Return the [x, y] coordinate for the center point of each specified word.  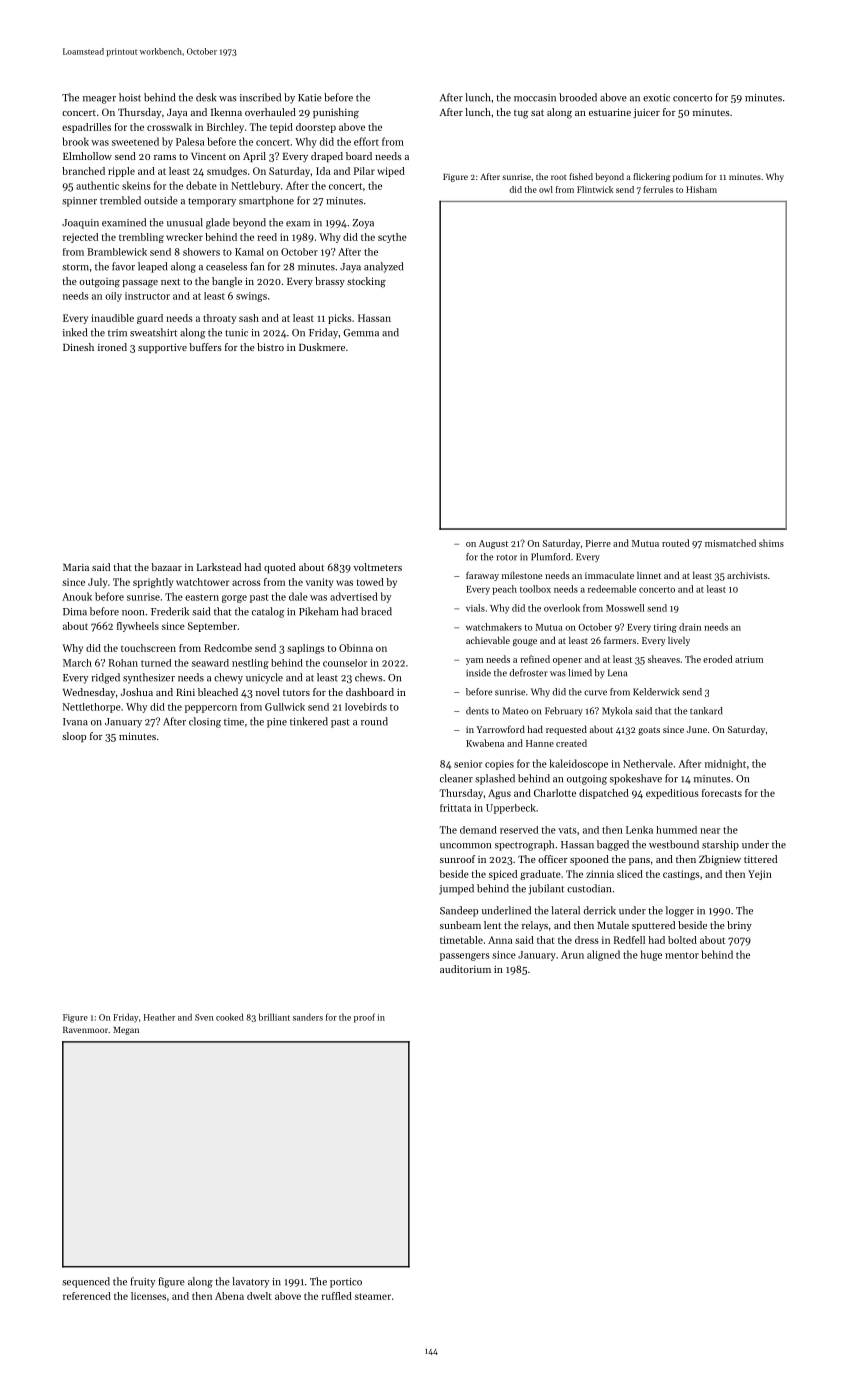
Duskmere [322, 347]
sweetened [135, 141]
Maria [76, 567]
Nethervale [648, 763]
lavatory [250, 1282]
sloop [74, 737]
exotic [656, 98]
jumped [456, 889]
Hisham [701, 189]
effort [366, 141]
